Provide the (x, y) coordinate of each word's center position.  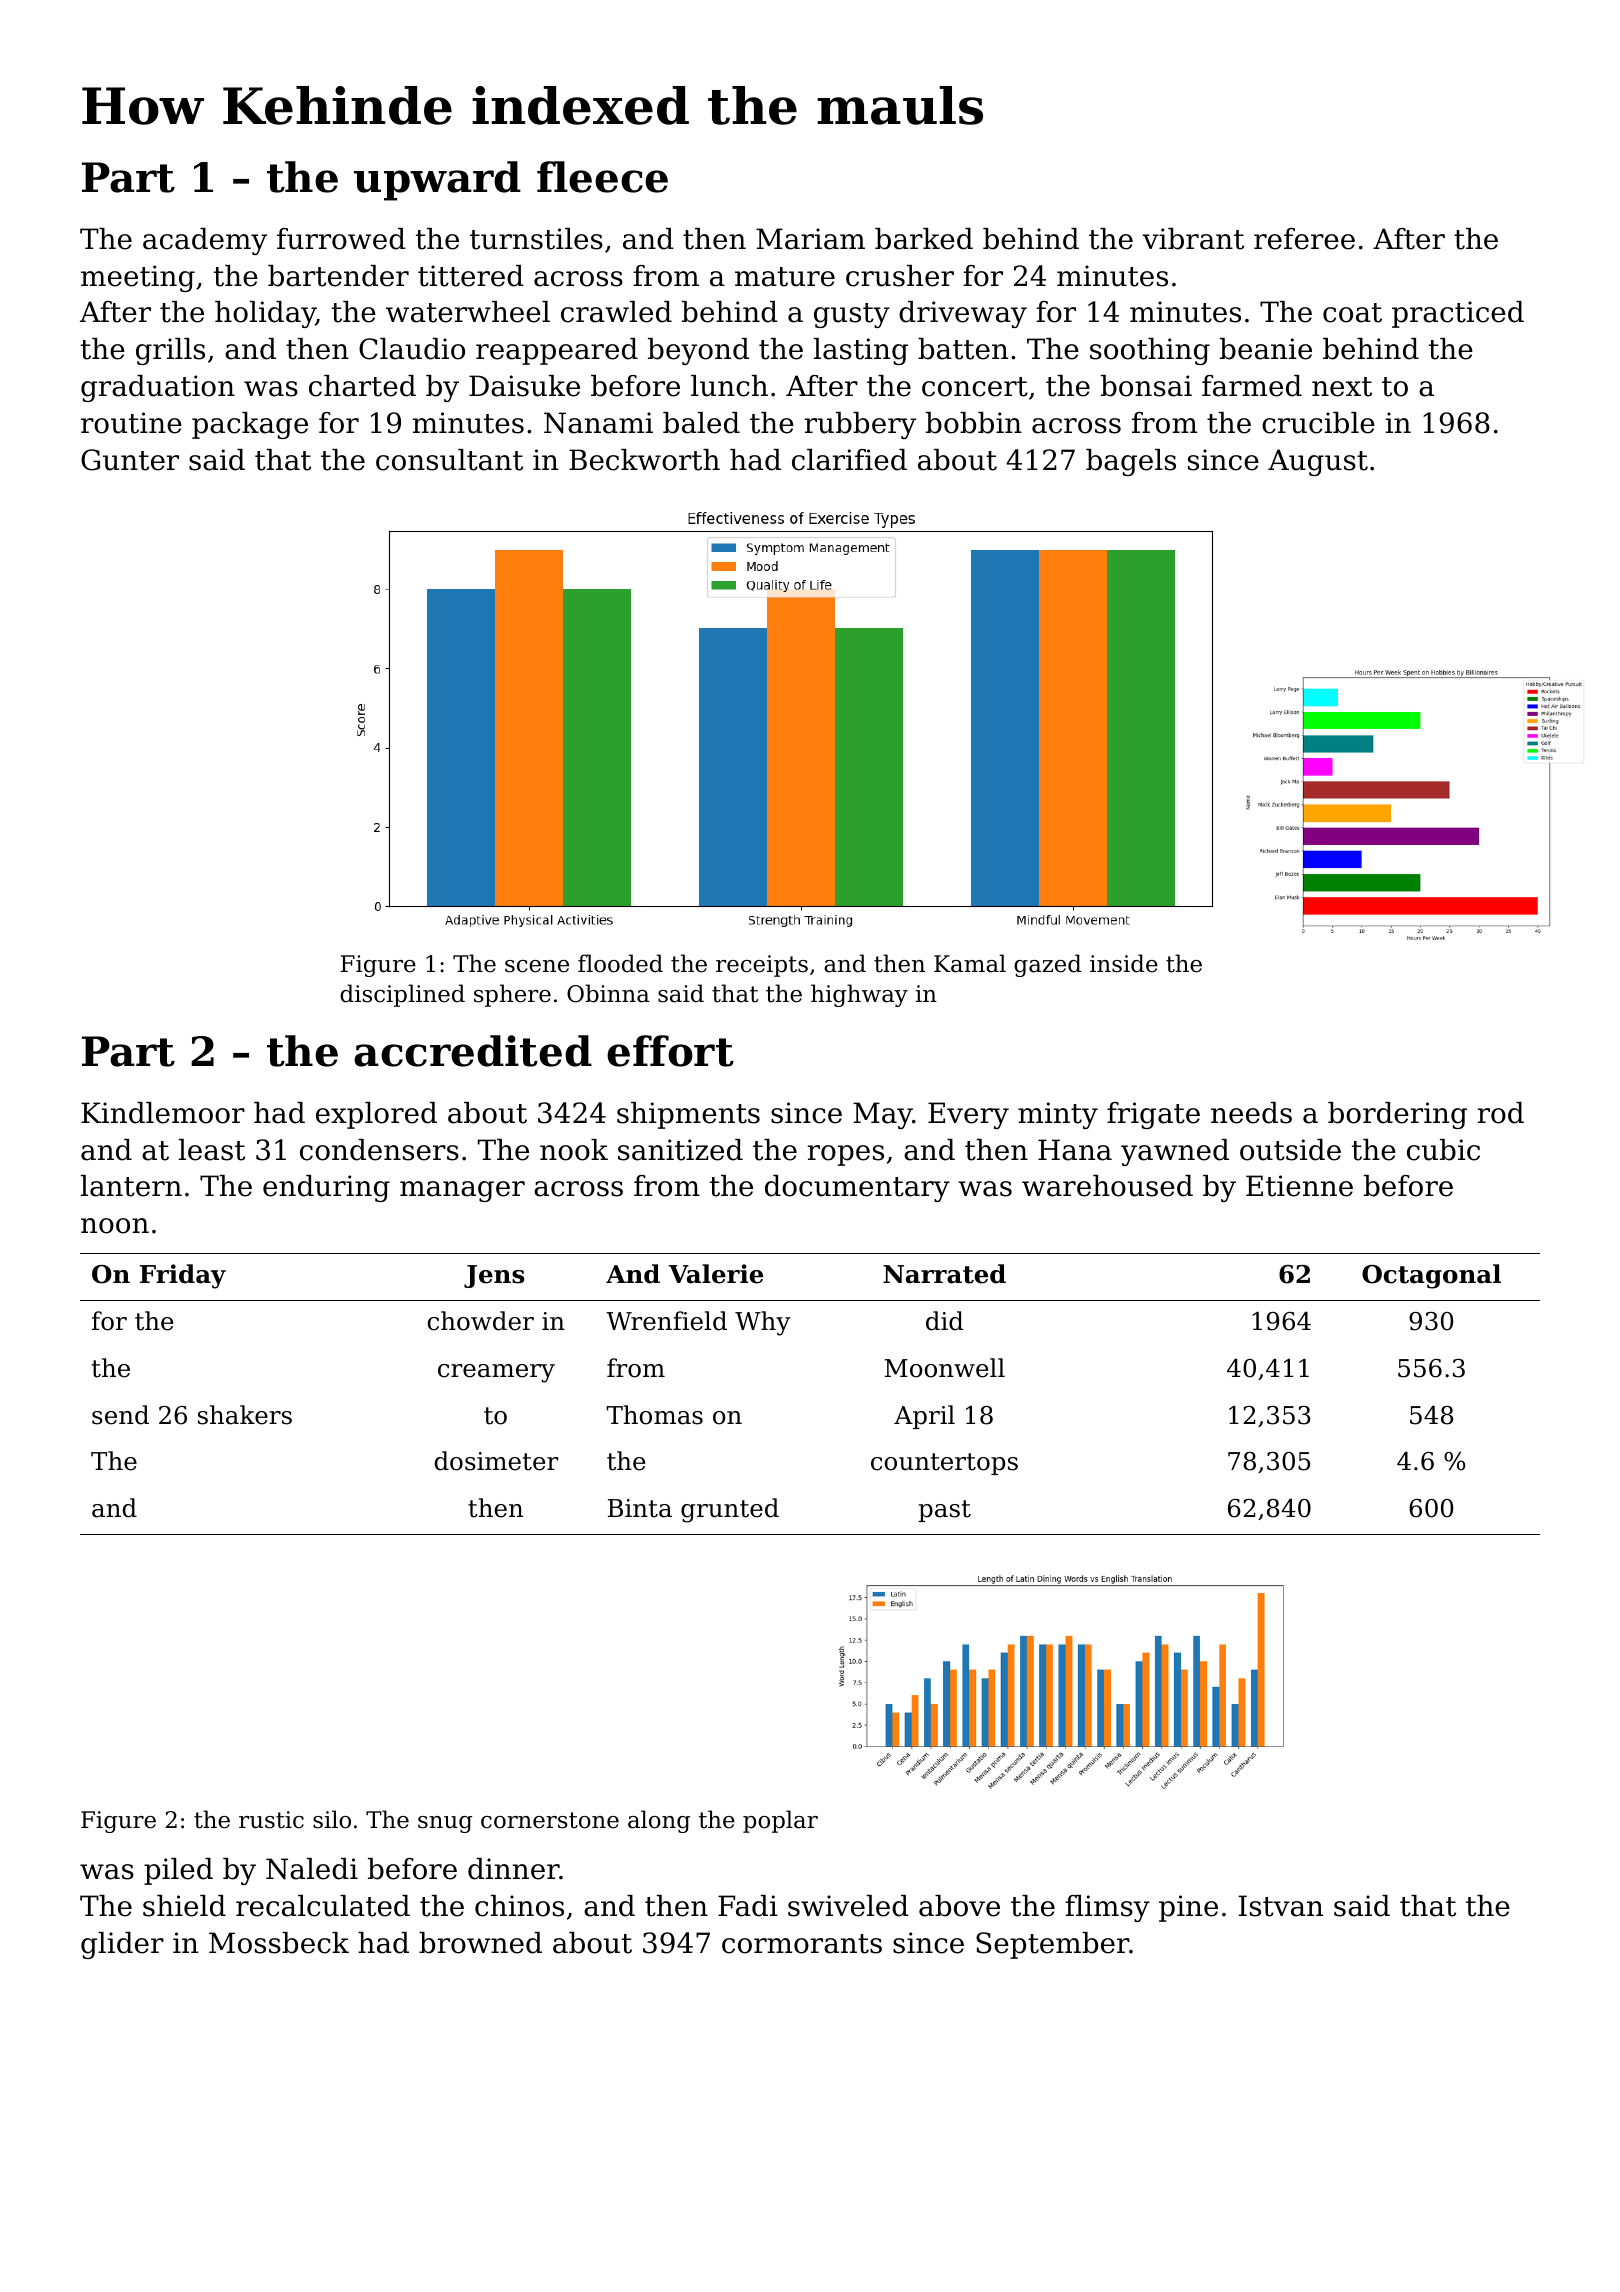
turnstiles (536, 239)
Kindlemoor (163, 1113)
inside (1124, 963)
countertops (944, 1464)
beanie (1266, 349)
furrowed (341, 239)
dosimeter (496, 1461)
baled (701, 423)
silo (332, 1819)
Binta (640, 1508)
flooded (620, 963)
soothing (1150, 351)
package (250, 425)
